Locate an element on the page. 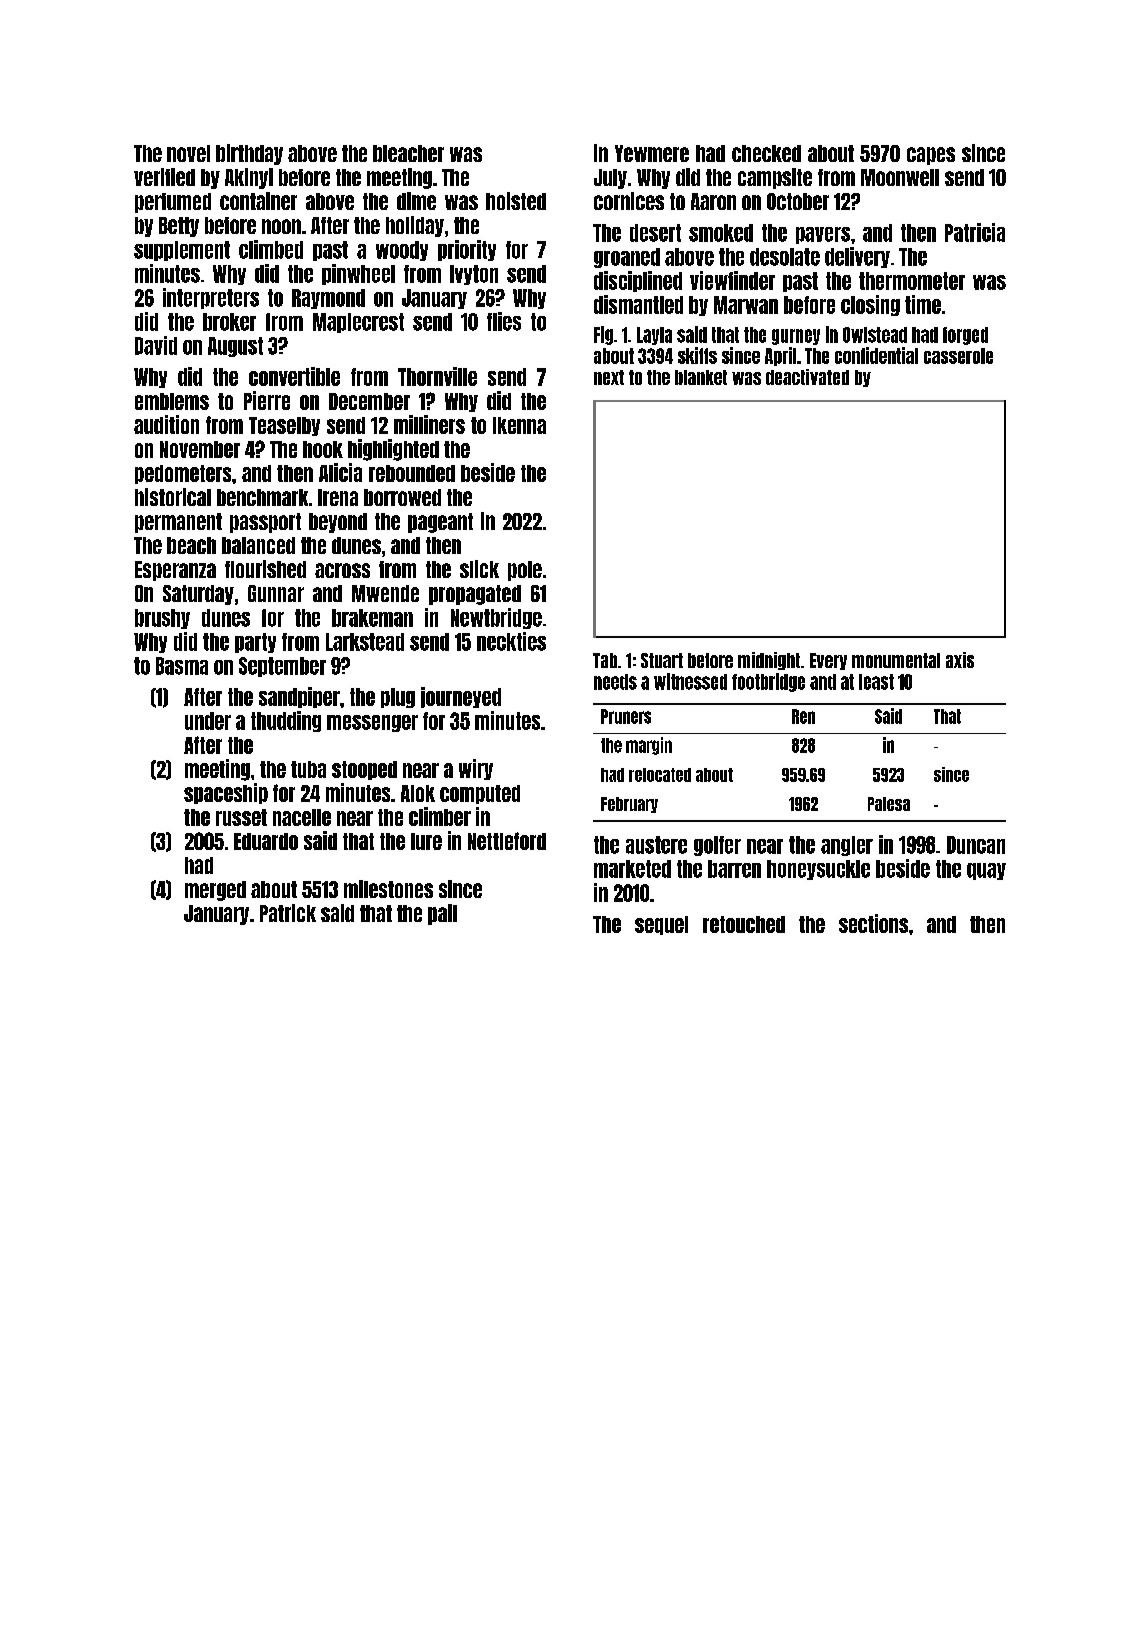  Mwende is located at coordinates (385, 593).
